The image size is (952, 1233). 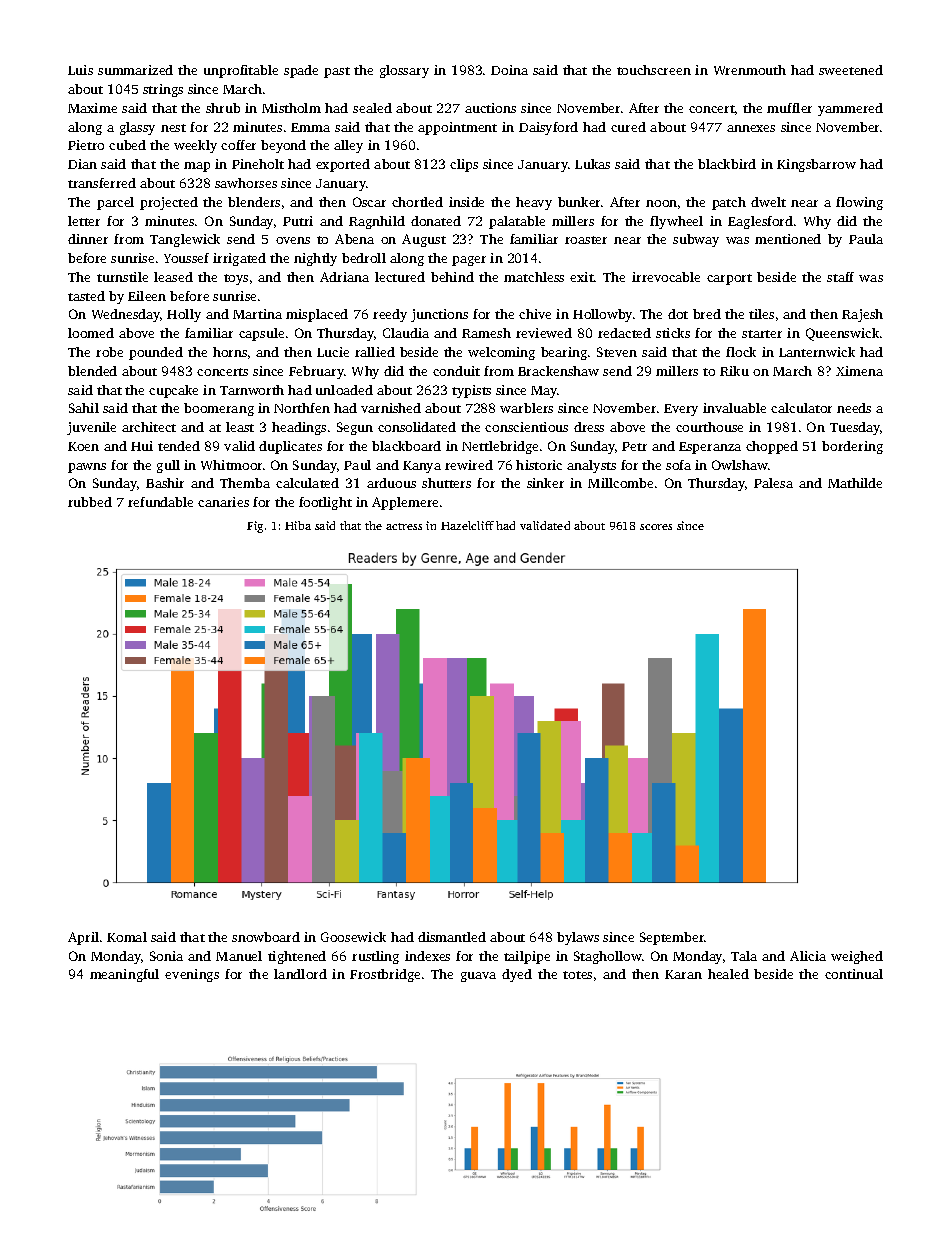 I want to click on donated, so click(x=436, y=221).
